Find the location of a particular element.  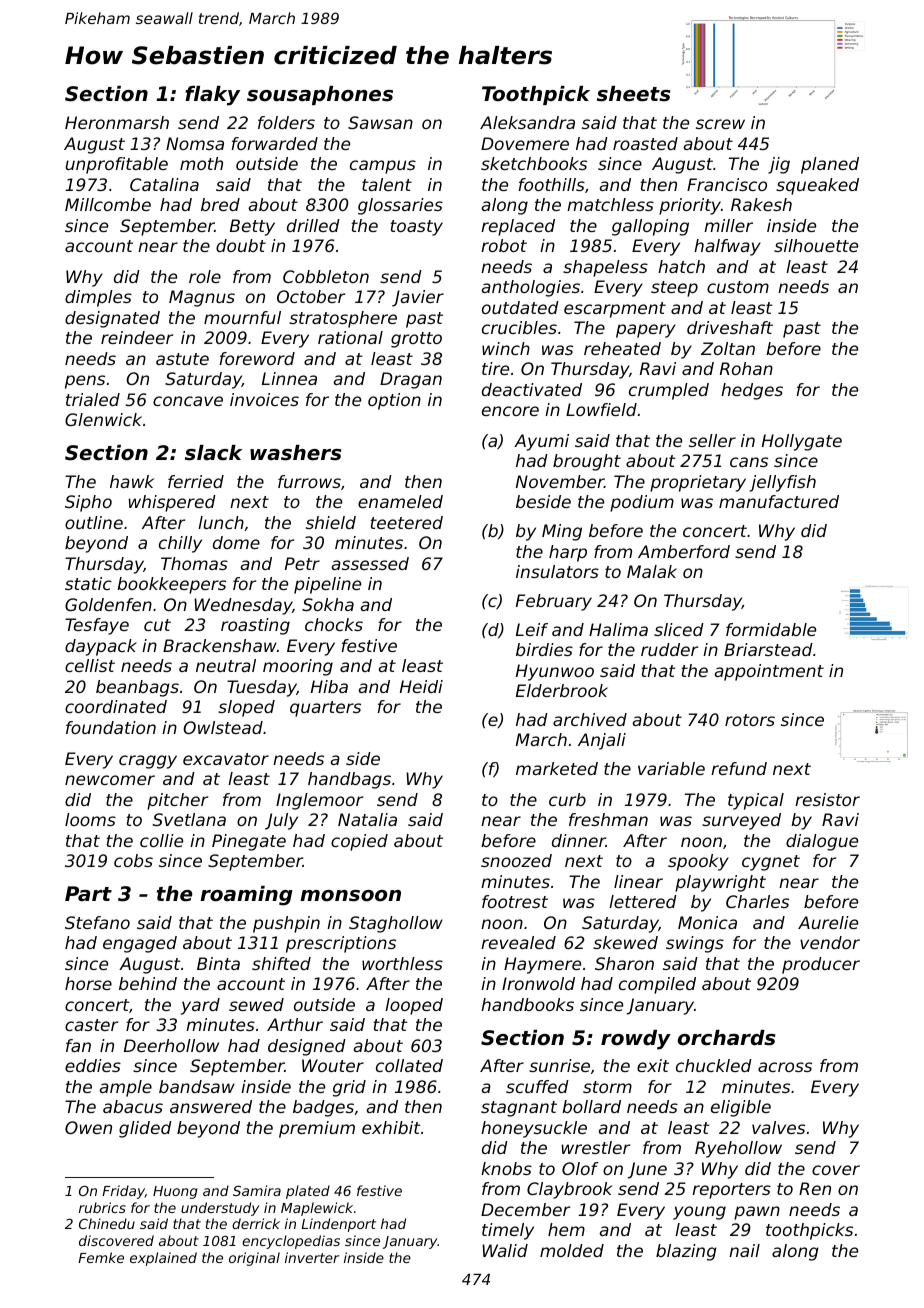

Pinegate is located at coordinates (249, 842).
